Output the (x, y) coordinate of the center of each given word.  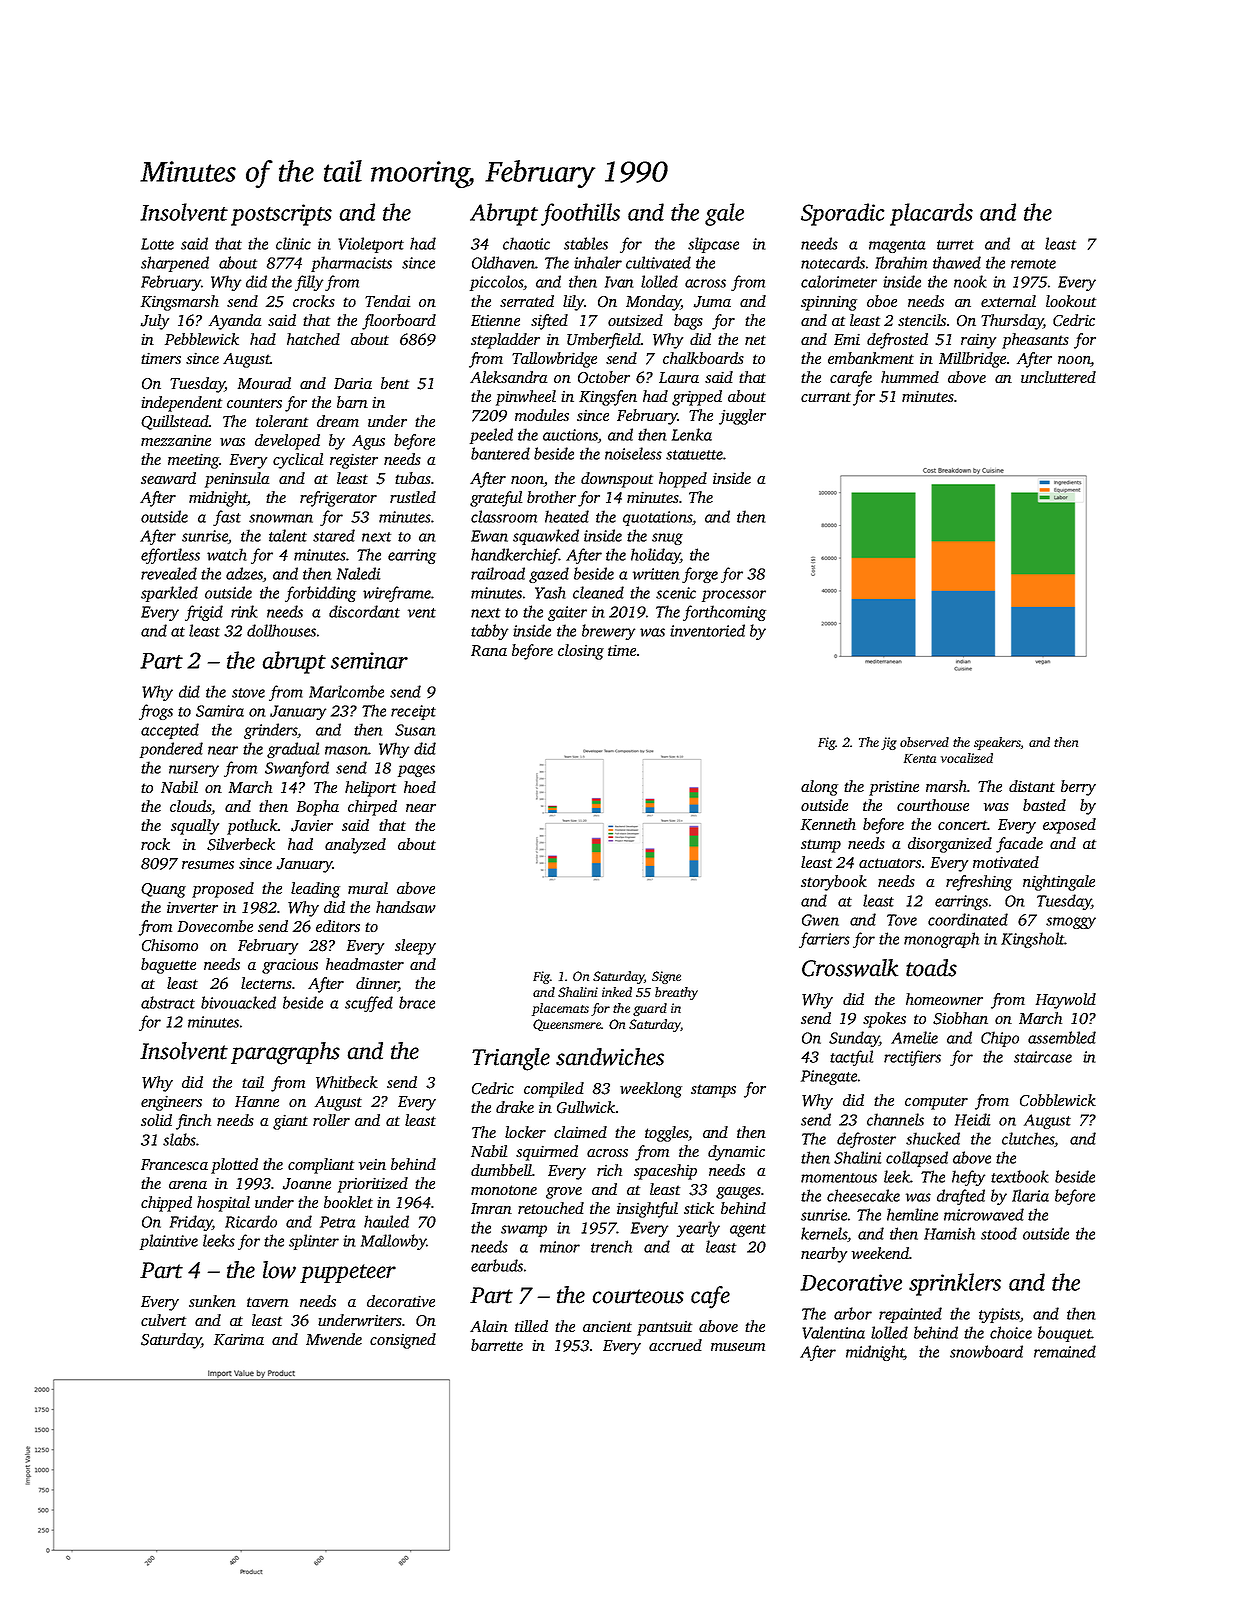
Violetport (371, 245)
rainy (978, 341)
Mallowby (394, 1242)
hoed (420, 787)
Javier (312, 826)
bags (688, 322)
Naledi (359, 573)
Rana (489, 651)
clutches (1028, 1138)
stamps (713, 1091)
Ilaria (1030, 1195)
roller (331, 1120)
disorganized (950, 845)
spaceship (665, 1172)
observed (924, 742)
